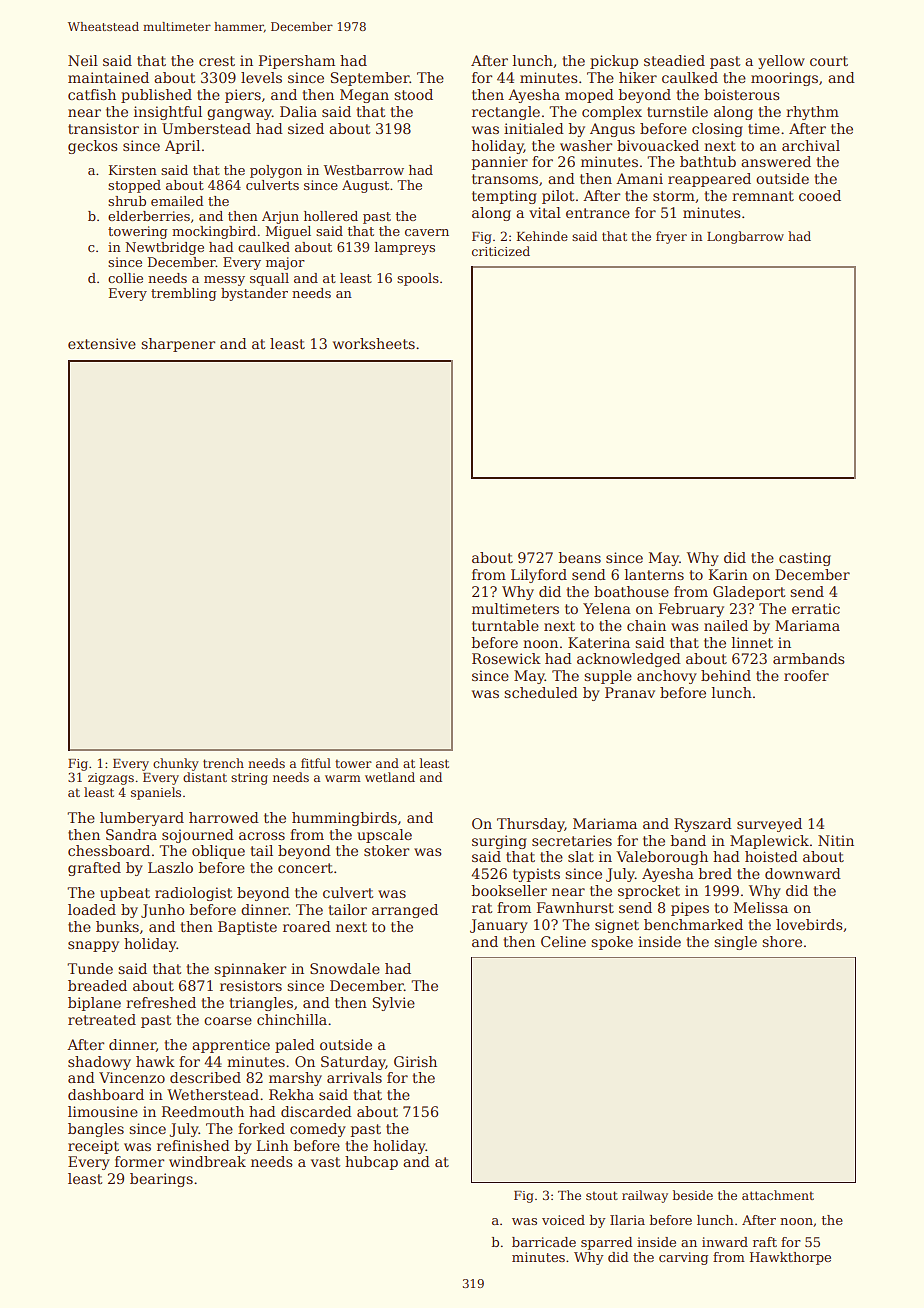 This document has height=1308, width=924. Describe the element at coordinates (102, 343) in the document. I see `extensive` at that location.
